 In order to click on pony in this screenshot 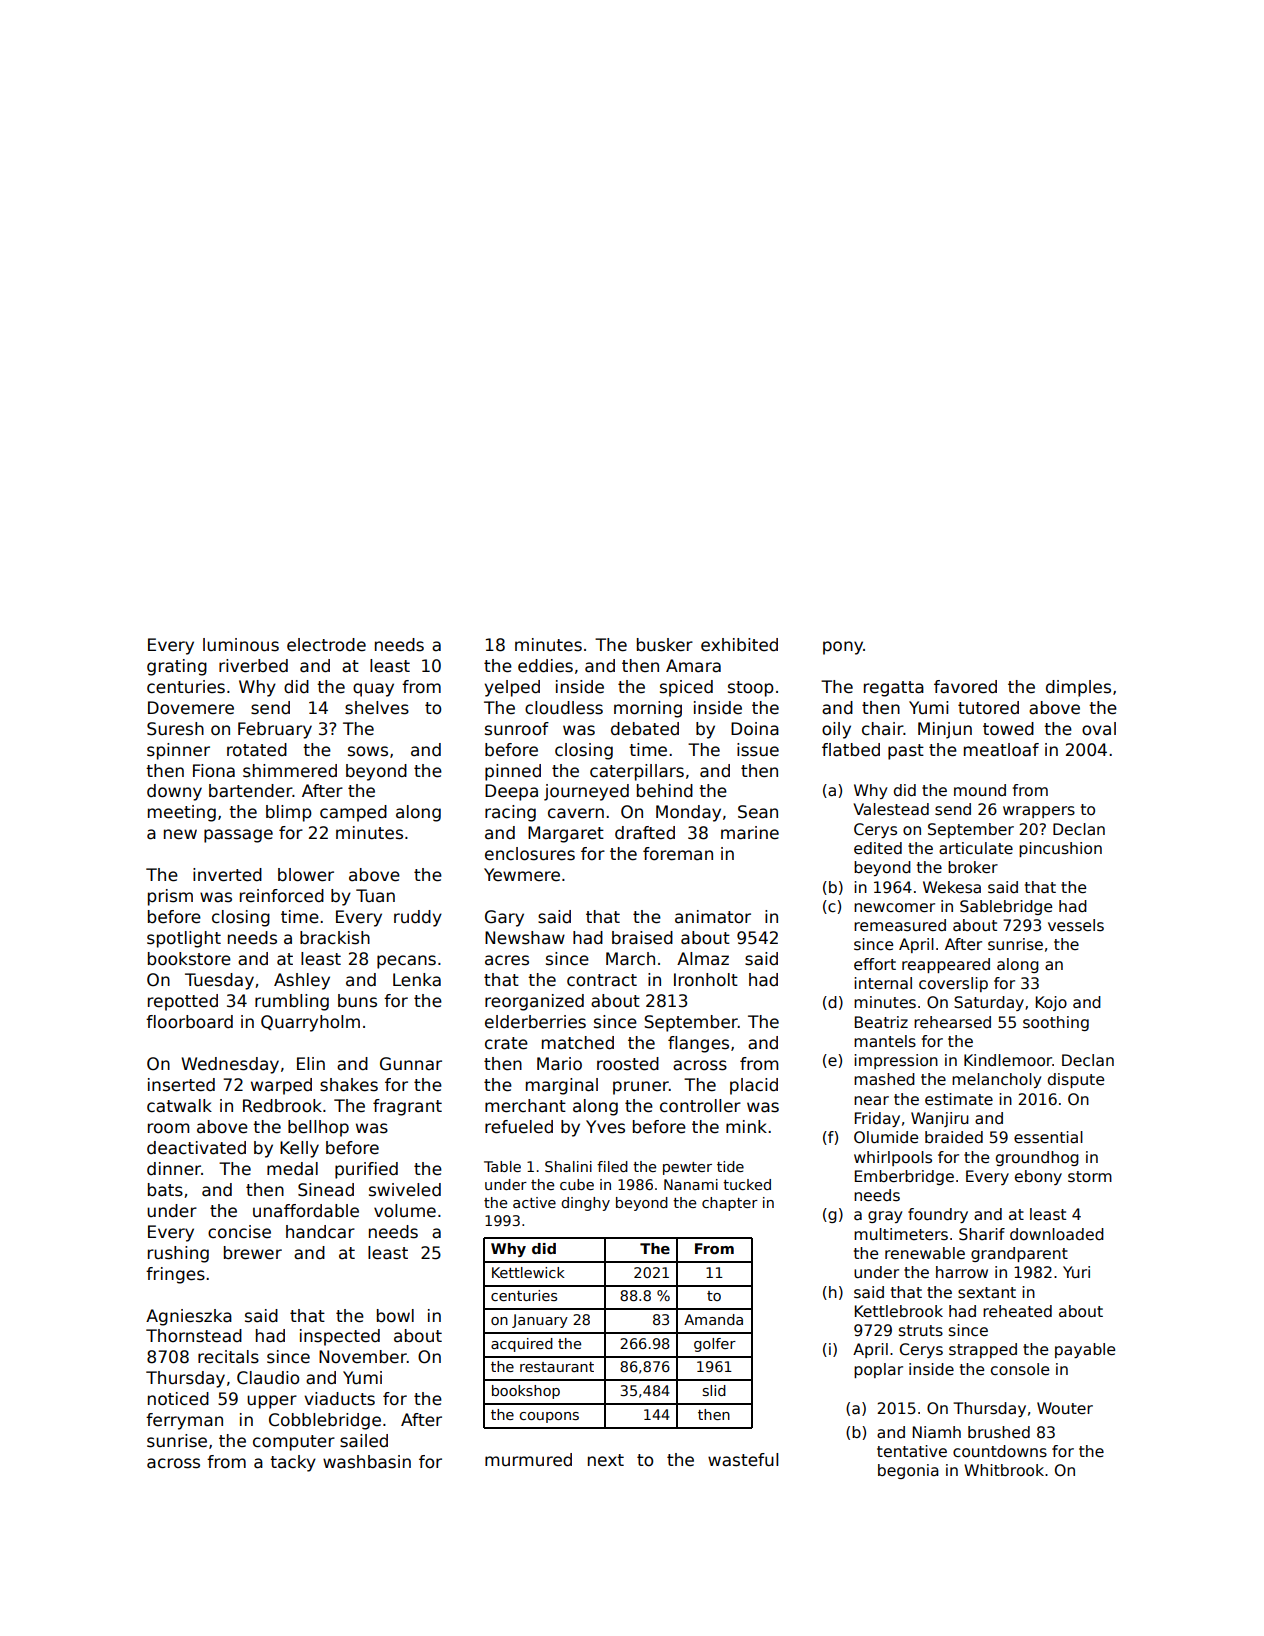, I will do `click(843, 648)`.
